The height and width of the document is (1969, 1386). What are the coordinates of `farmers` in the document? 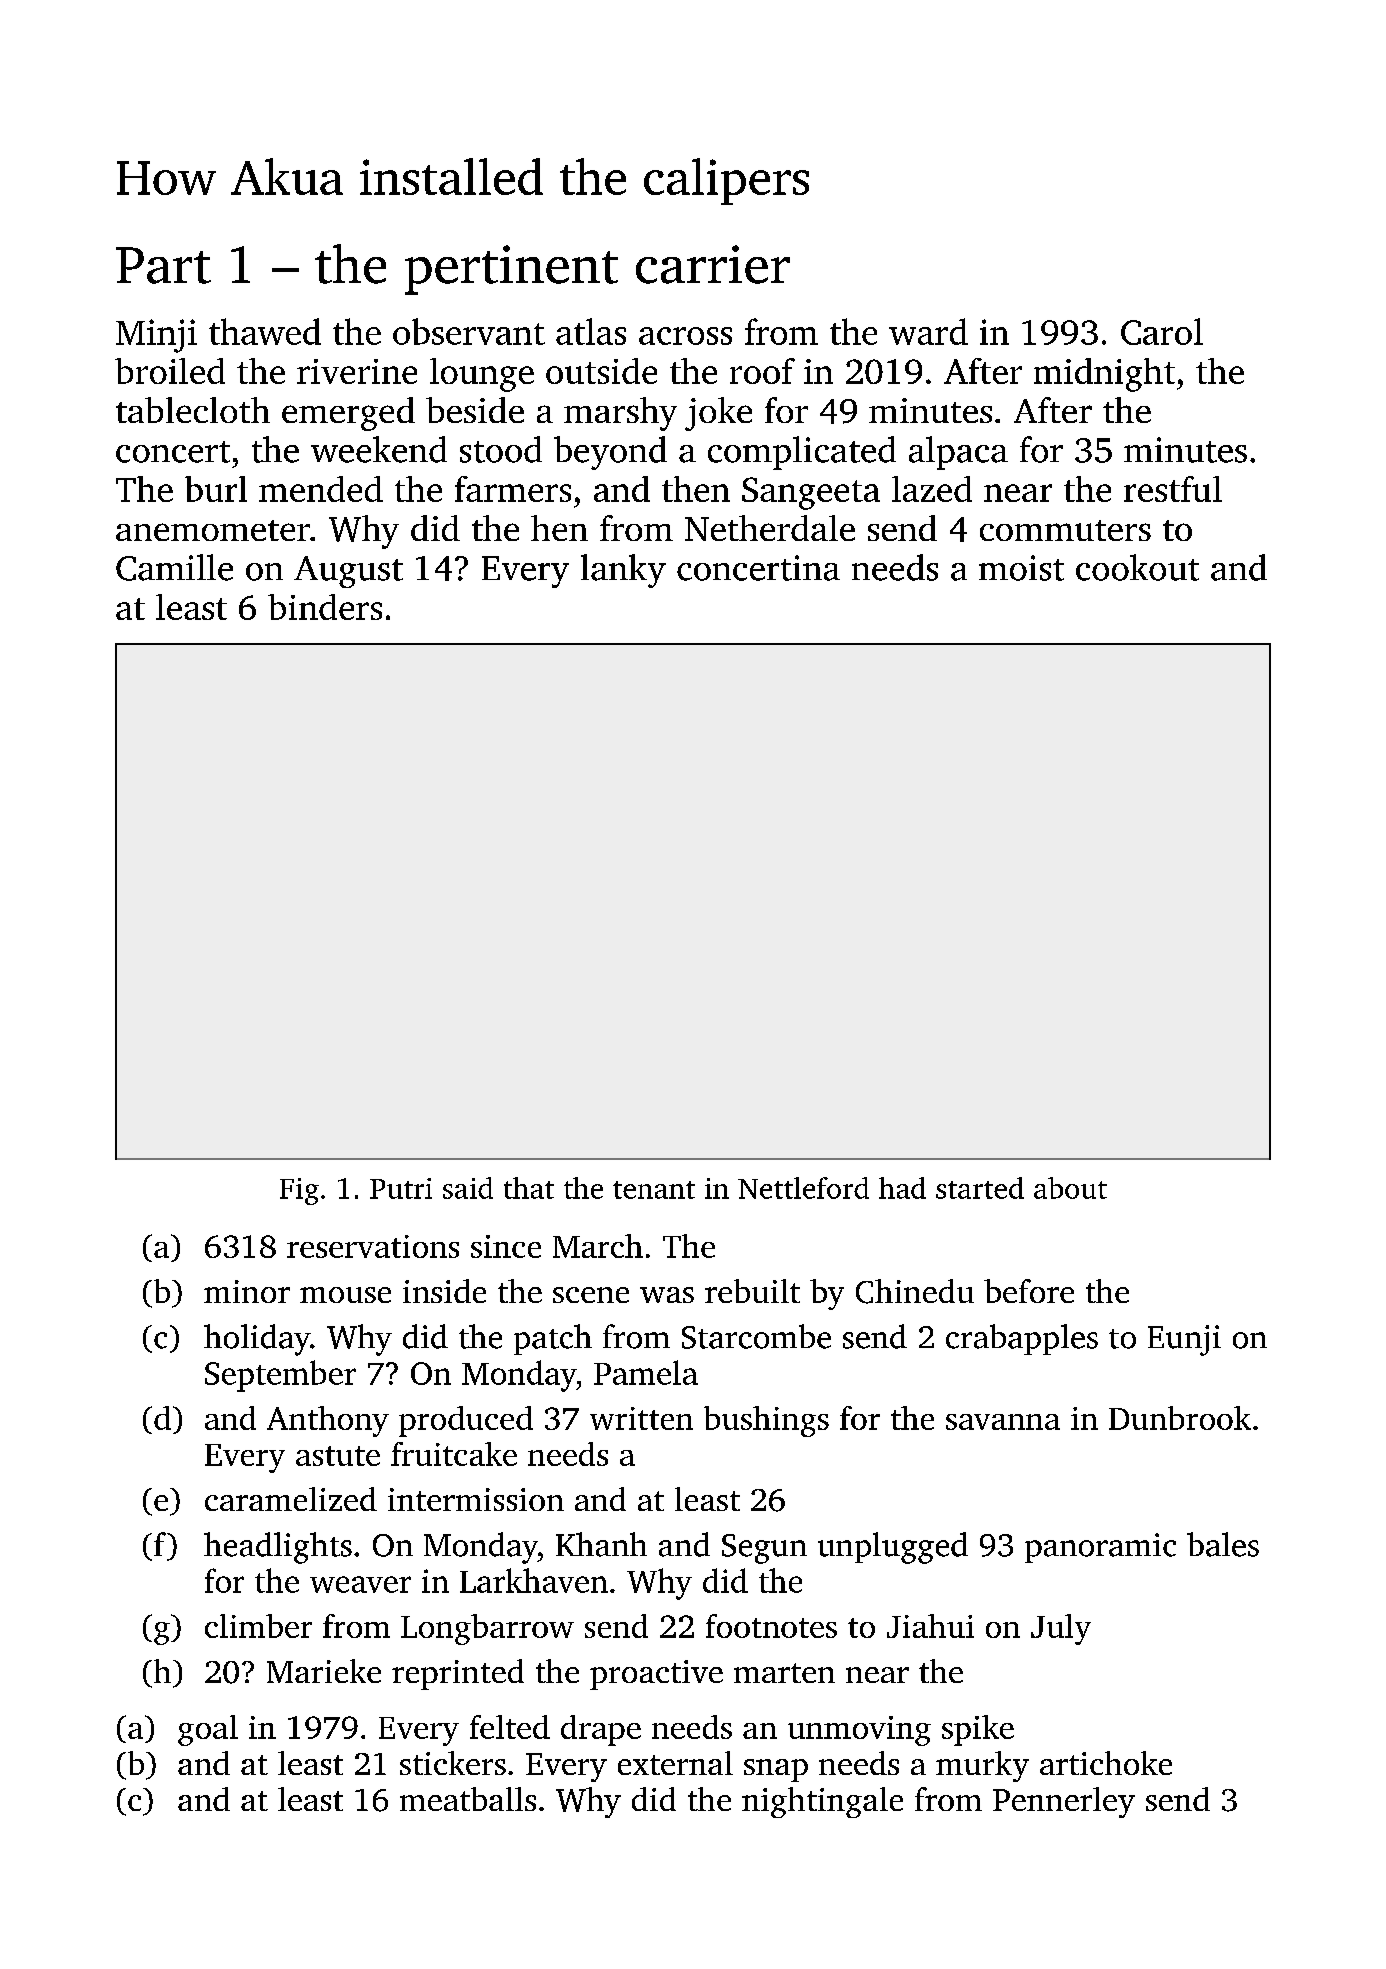 It's located at (513, 489).
